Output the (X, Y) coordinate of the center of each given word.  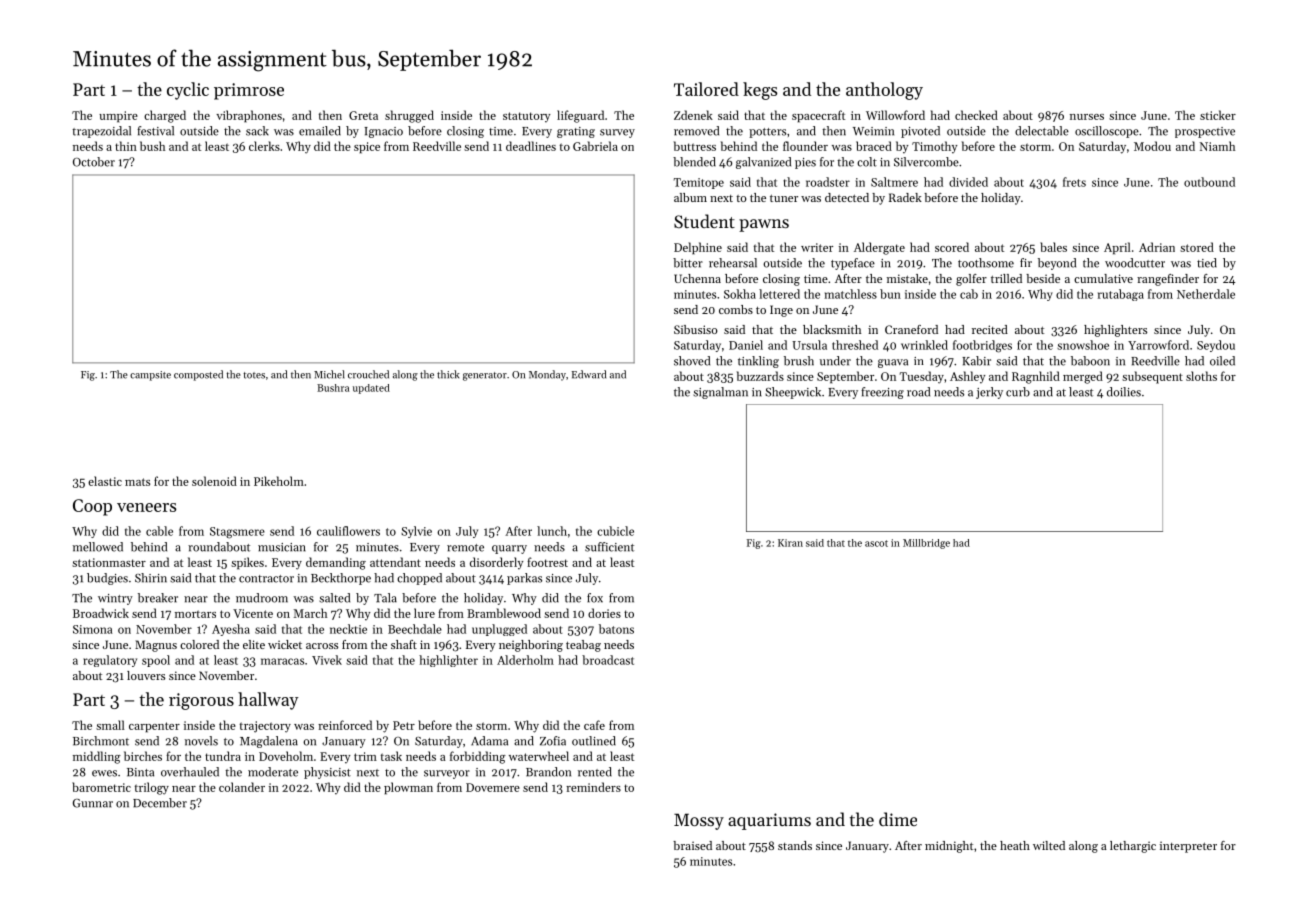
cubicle (615, 531)
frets (1074, 182)
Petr (404, 725)
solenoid (214, 481)
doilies (1124, 392)
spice (367, 148)
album (690, 197)
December (160, 803)
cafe (594, 725)
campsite (150, 376)
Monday (547, 375)
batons (616, 629)
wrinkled (924, 345)
